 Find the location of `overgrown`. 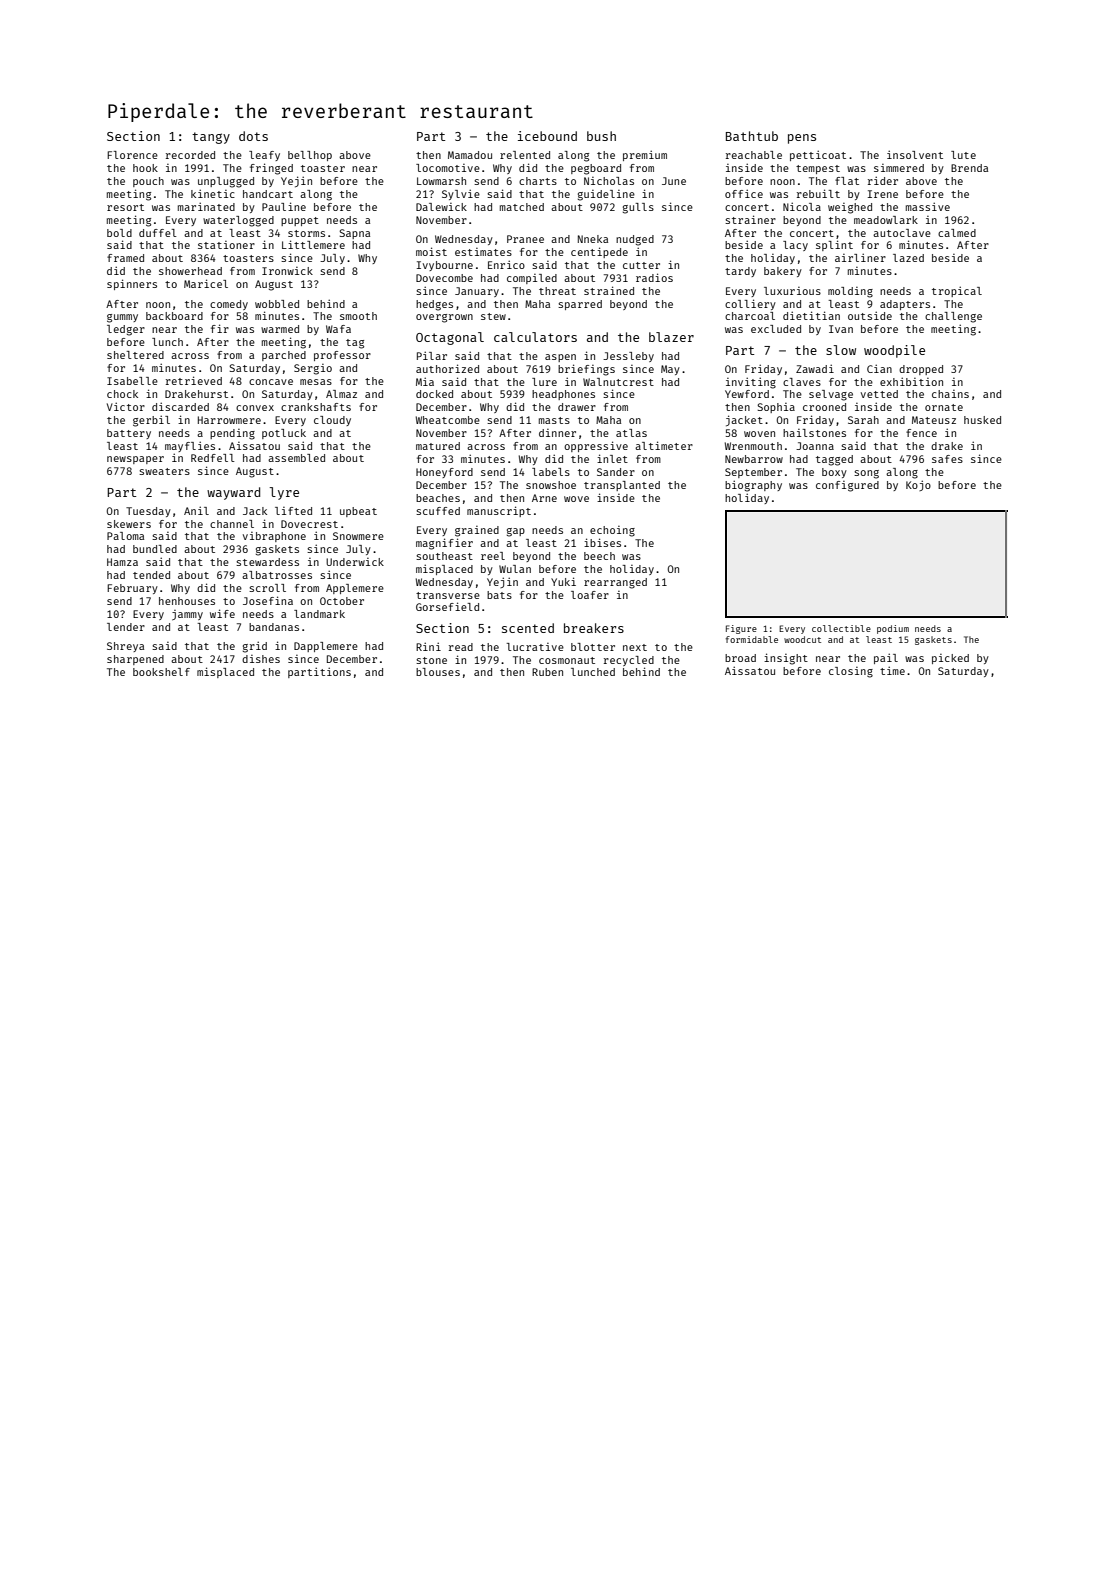

overgrown is located at coordinates (444, 318).
